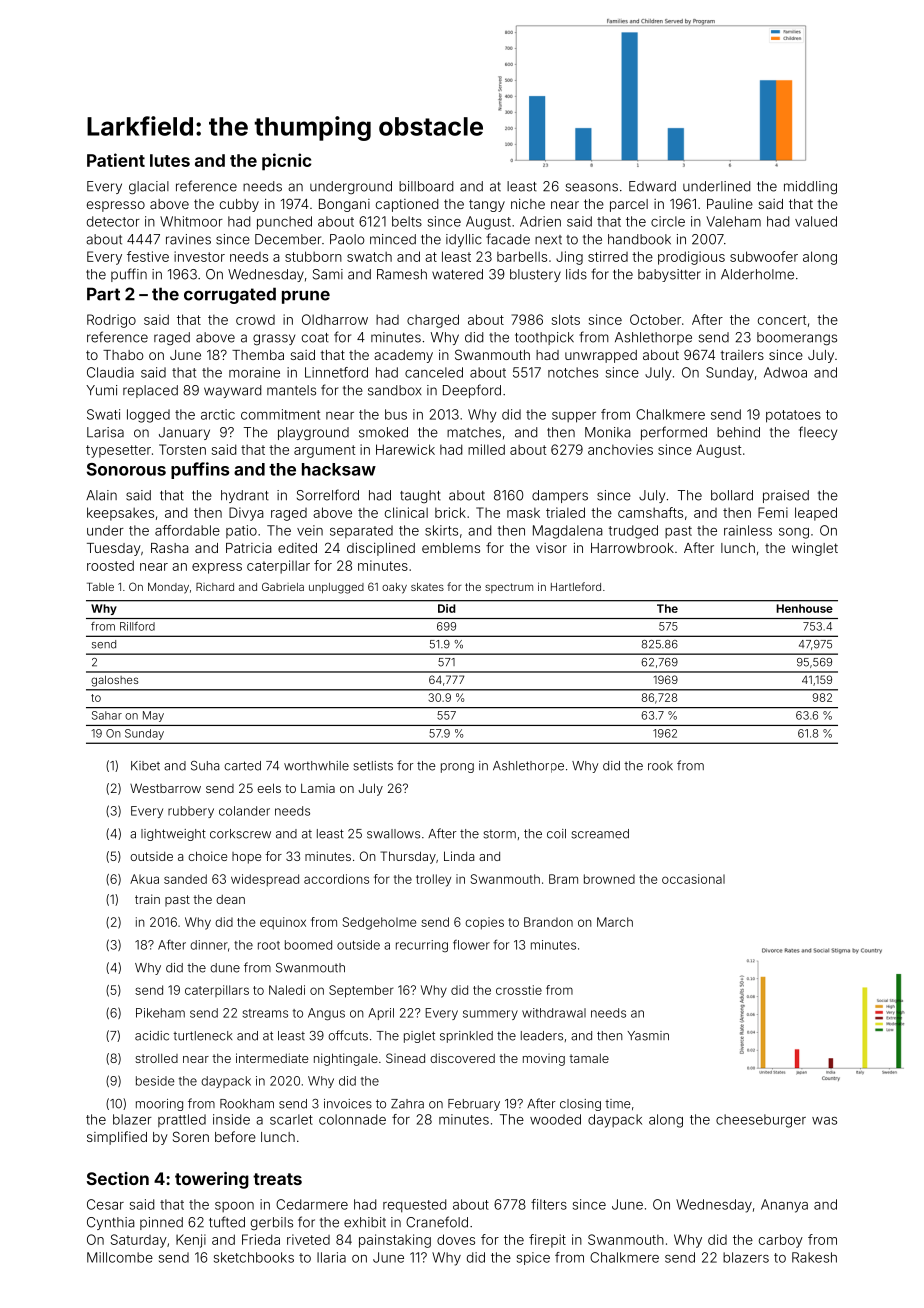  What do you see at coordinates (426, 186) in the document?
I see `billboard` at bounding box center [426, 186].
